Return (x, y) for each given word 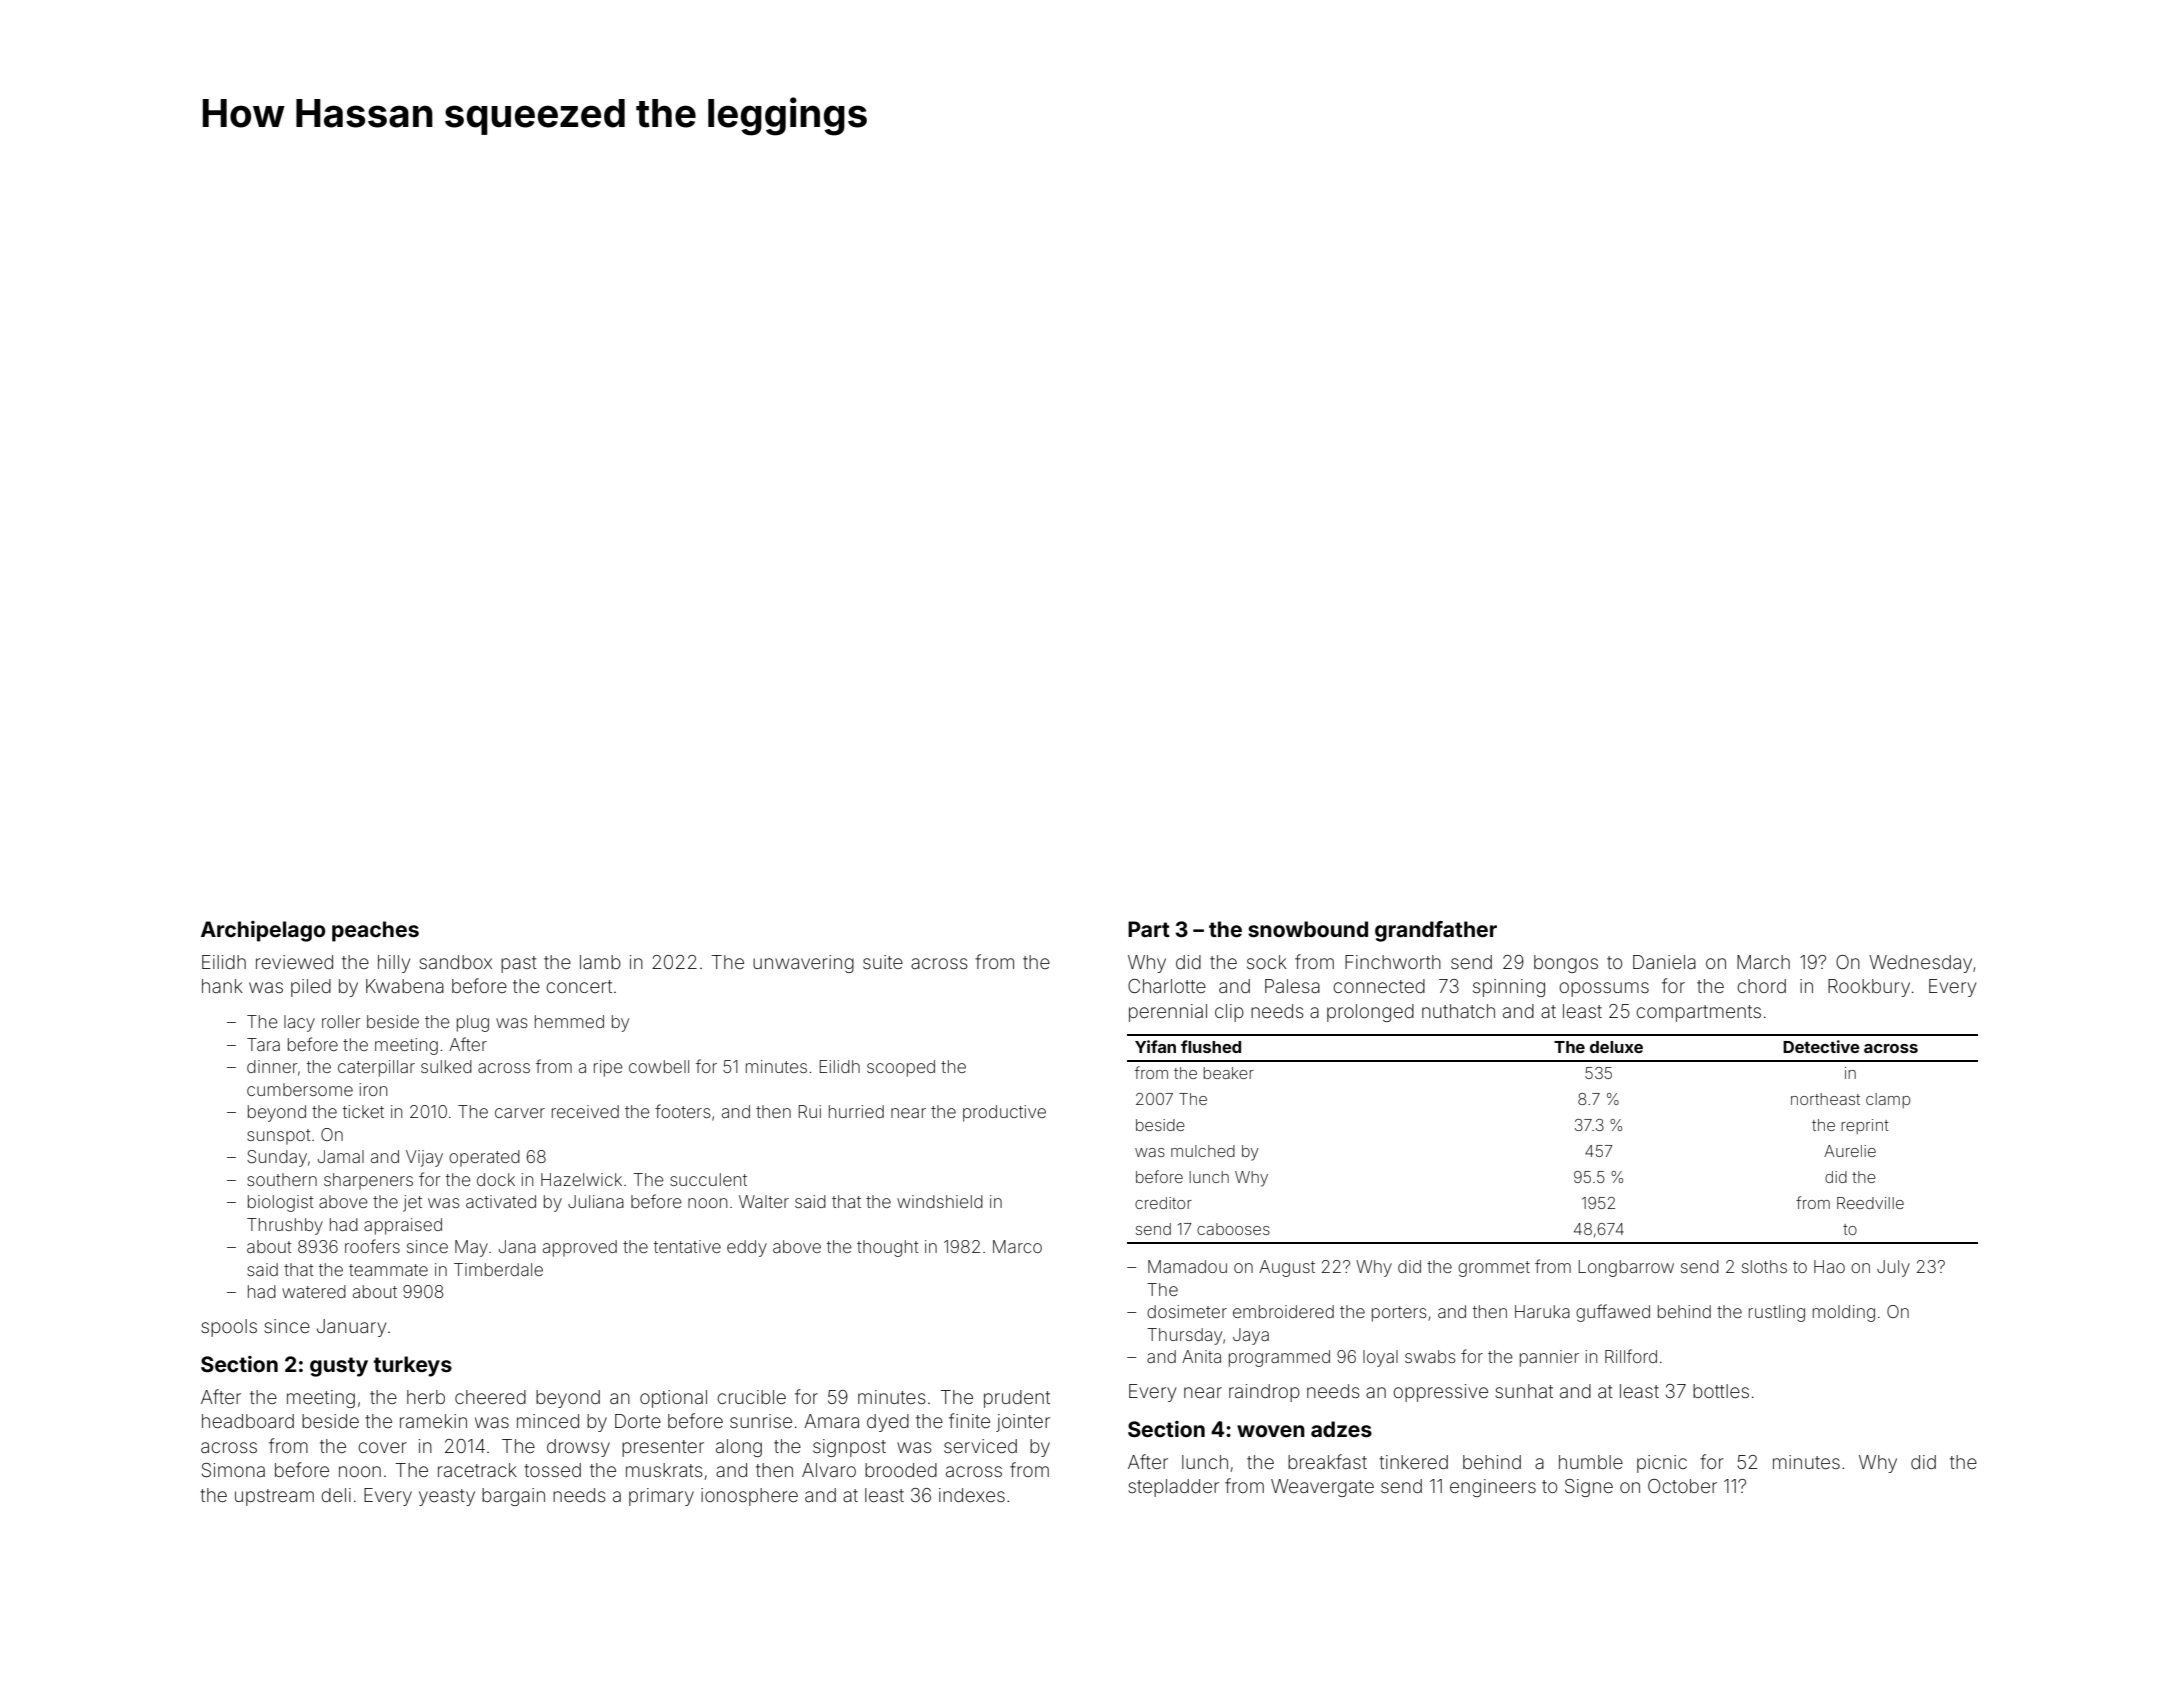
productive (1004, 1113)
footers (683, 1111)
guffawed (1613, 1313)
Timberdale (498, 1269)
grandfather (1436, 931)
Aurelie (1850, 1151)
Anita (1201, 1356)
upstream (274, 1497)
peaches (375, 931)
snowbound (1308, 929)
